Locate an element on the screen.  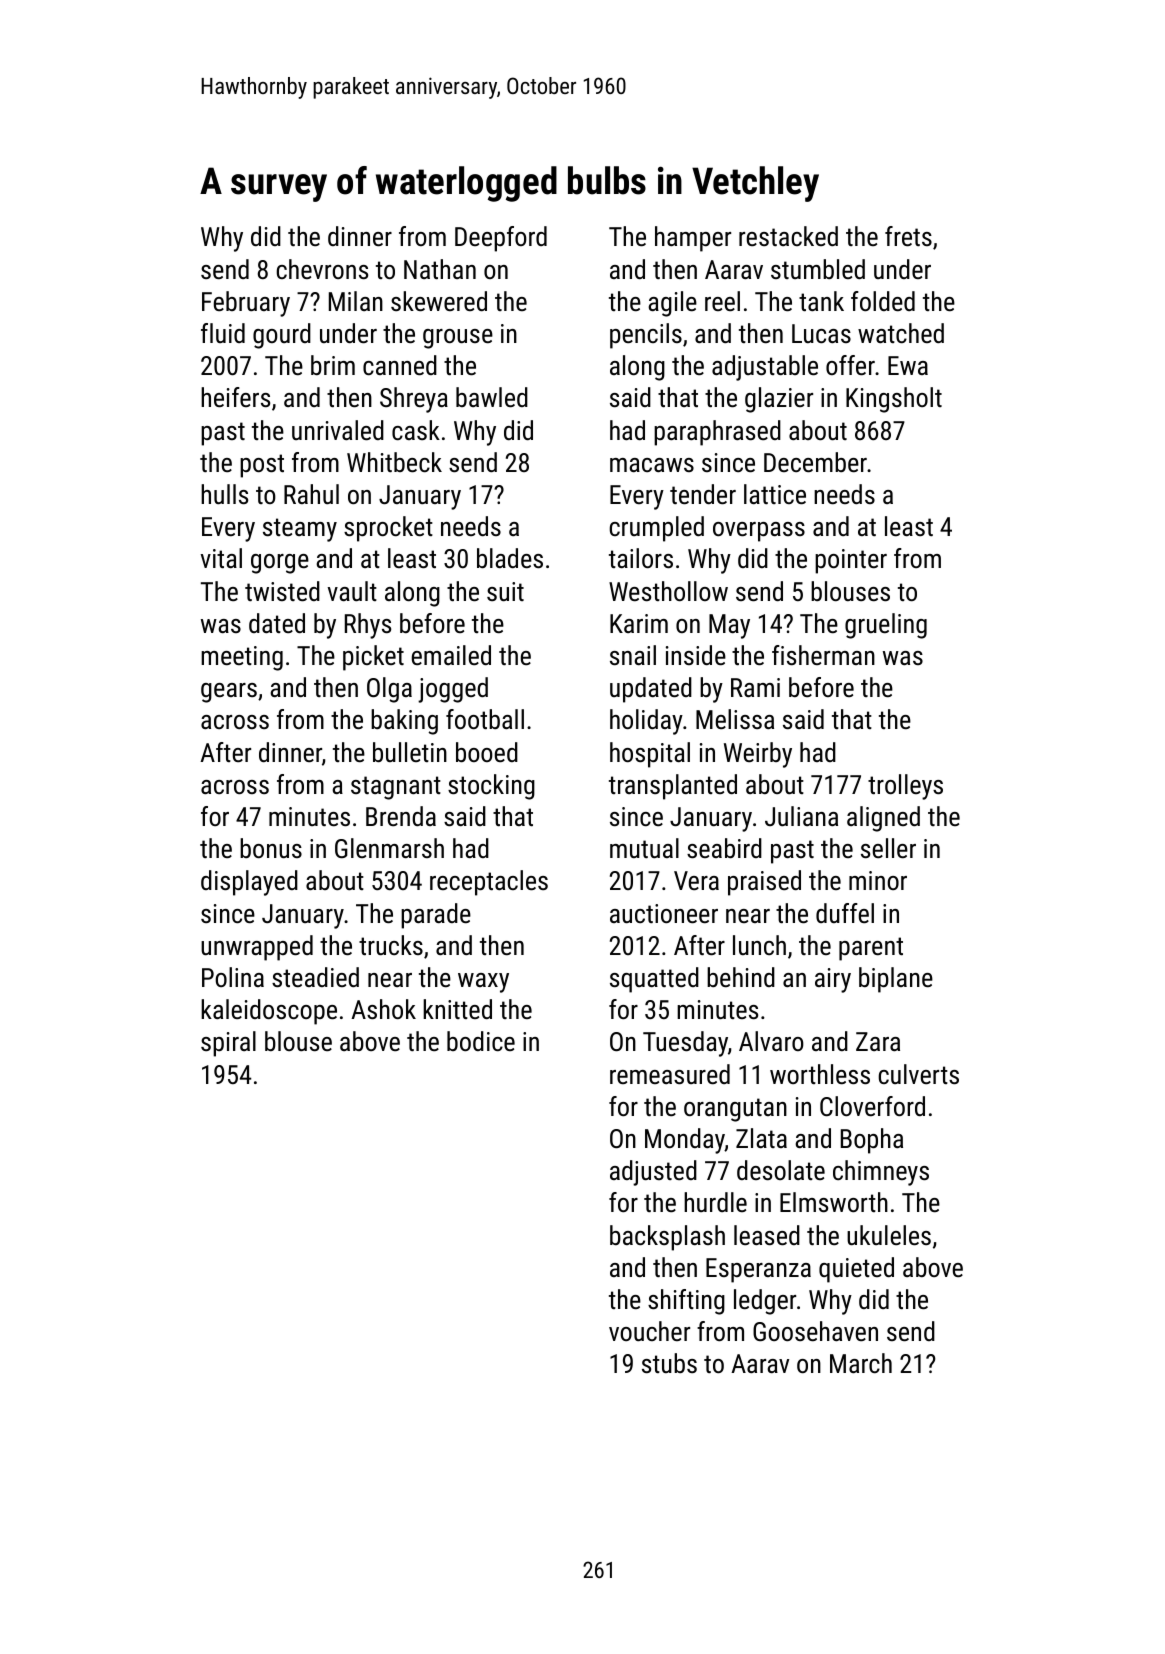
Deepford is located at coordinates (501, 239).
